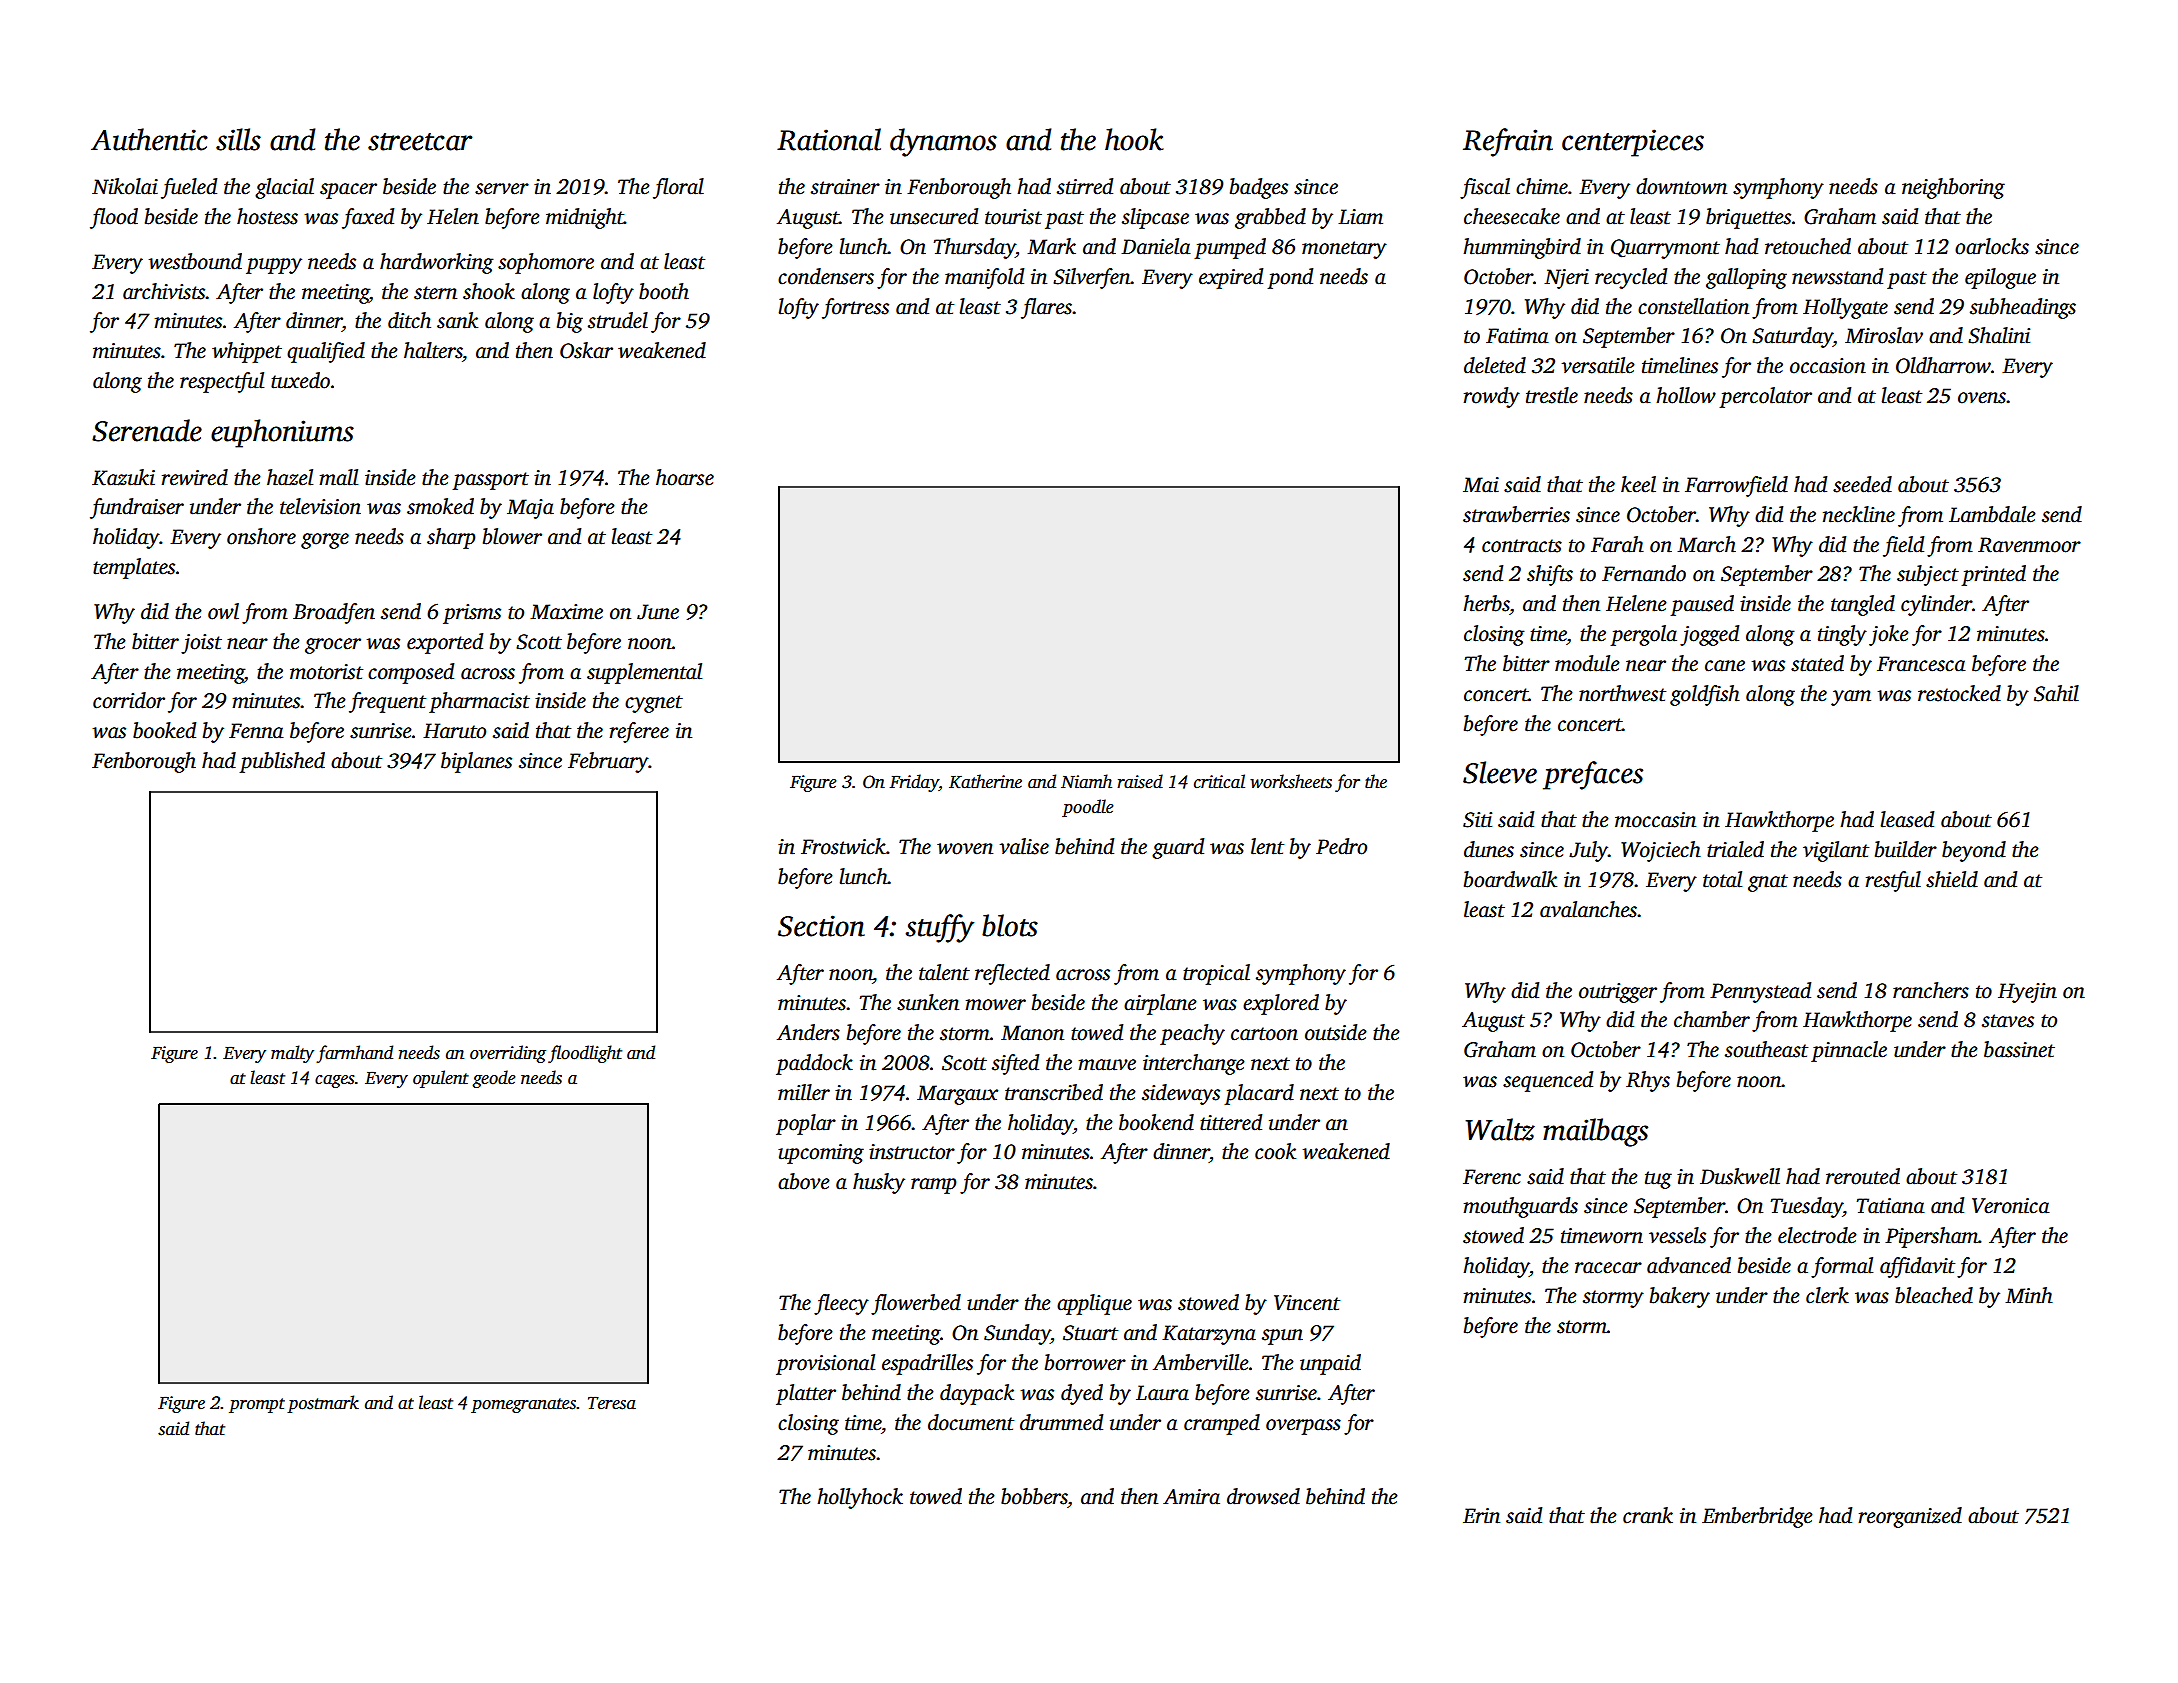 Image resolution: width=2178 pixels, height=1683 pixels. I want to click on outside, so click(1336, 1032).
